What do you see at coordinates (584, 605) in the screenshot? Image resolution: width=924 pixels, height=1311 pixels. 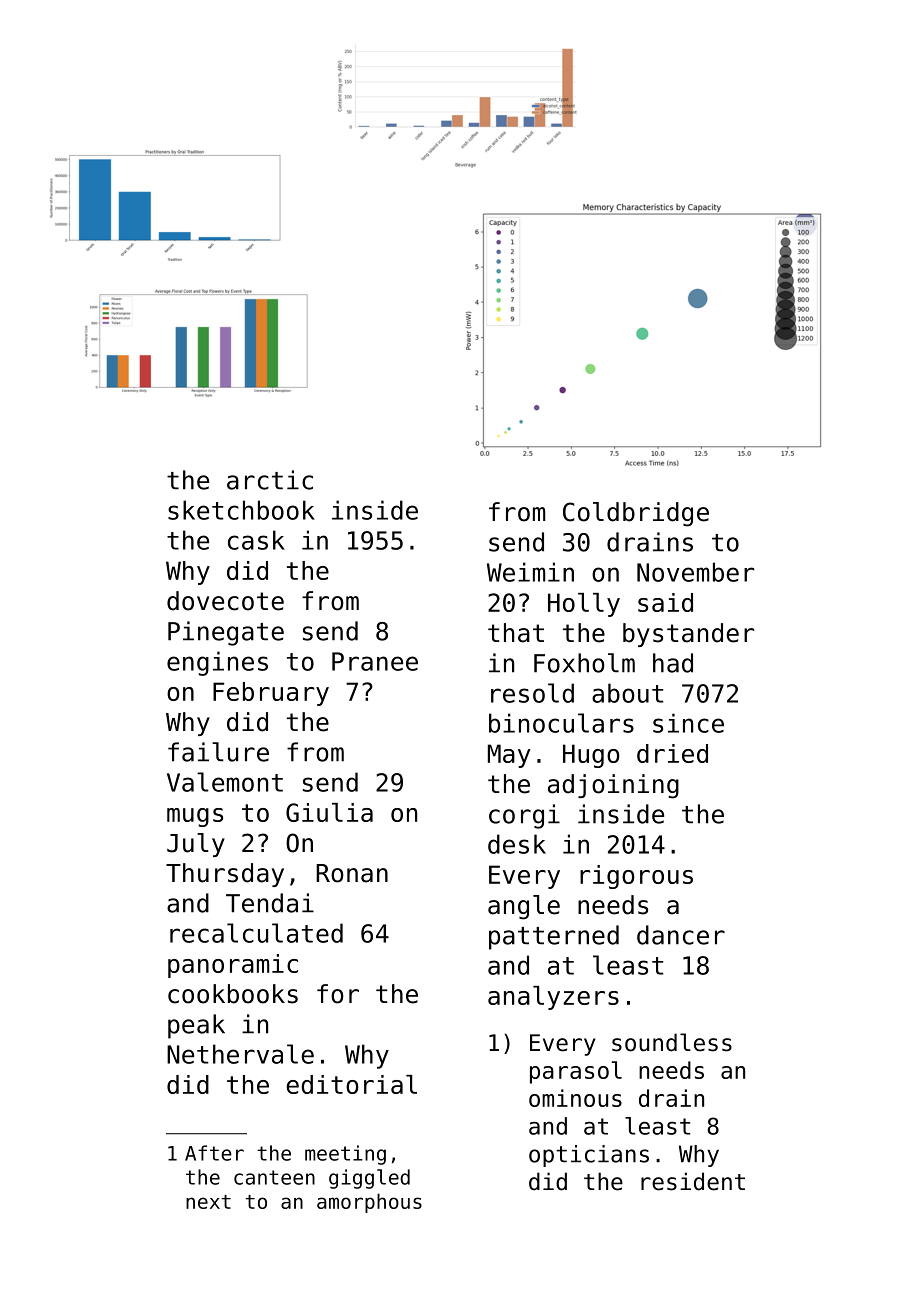 I see `Holly` at bounding box center [584, 605].
